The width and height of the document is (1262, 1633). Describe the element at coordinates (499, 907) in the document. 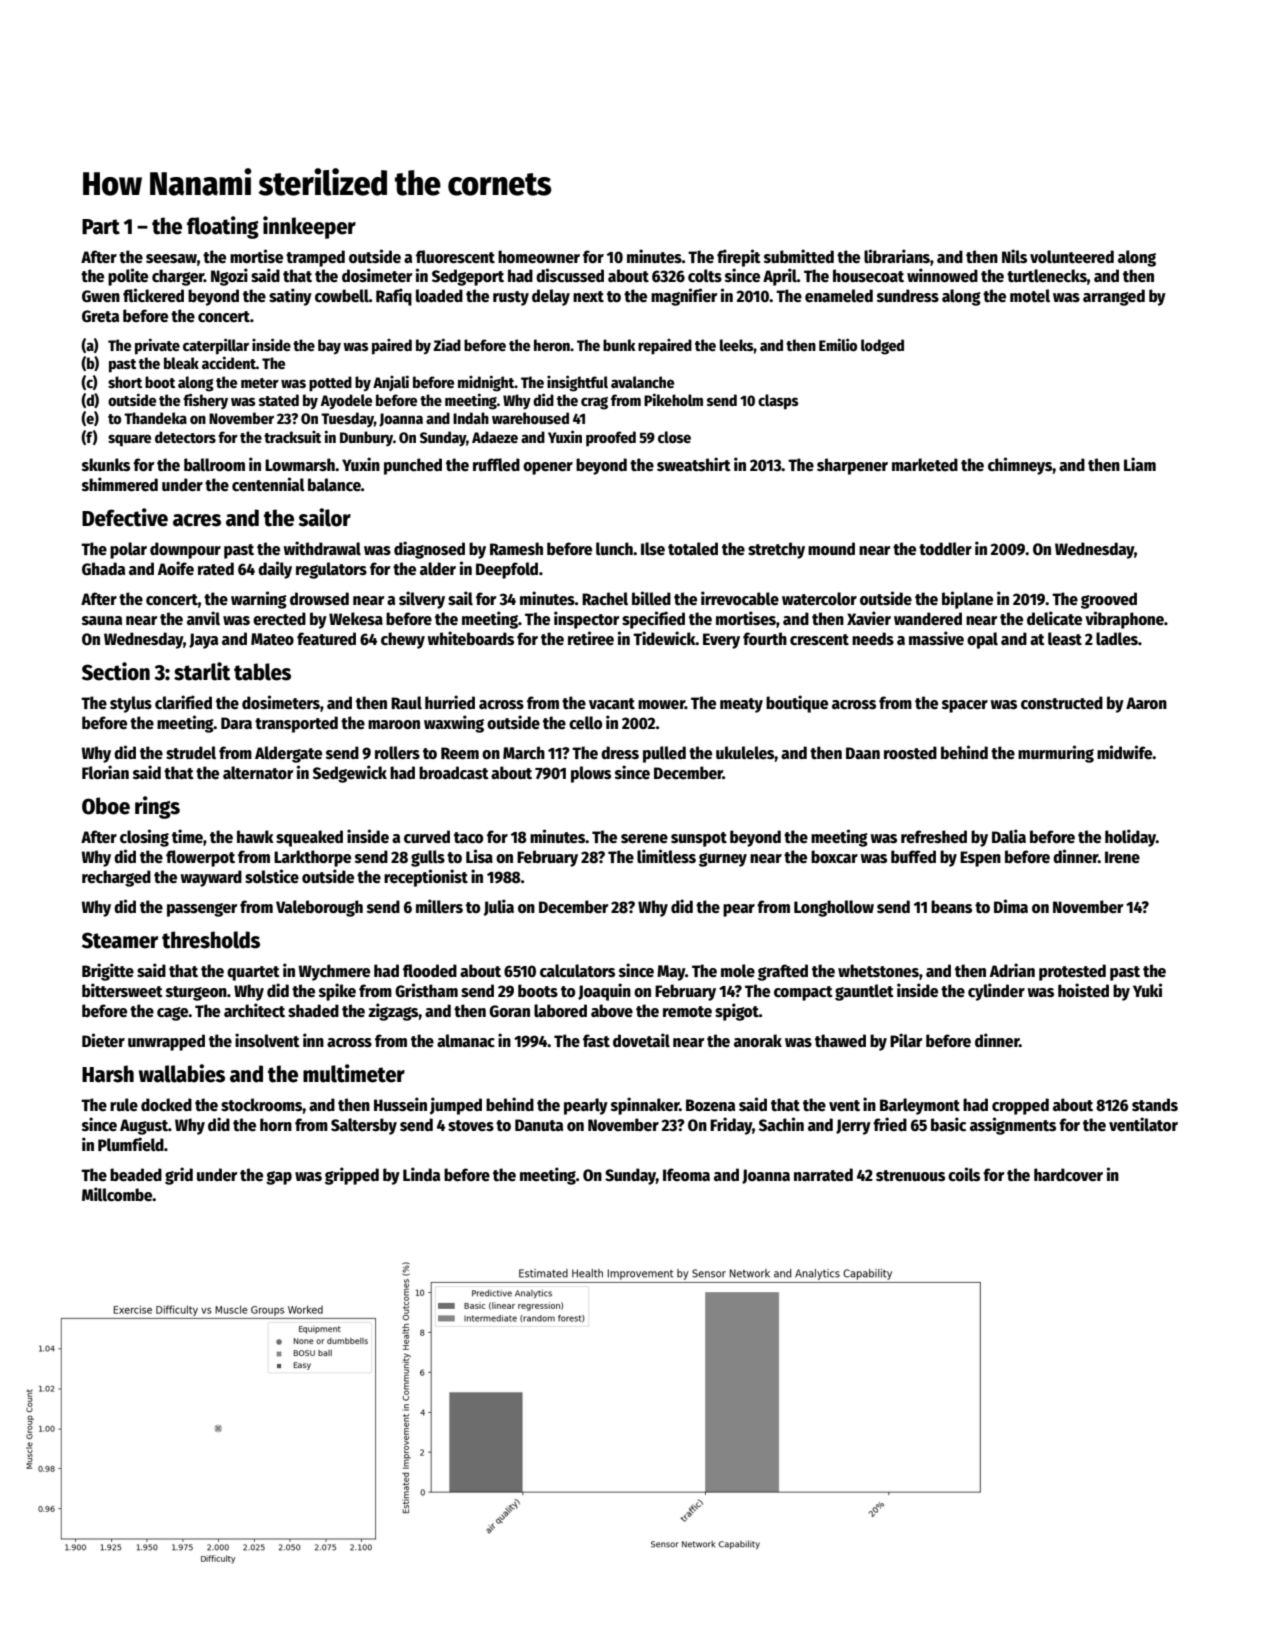

I see `Julia` at that location.
